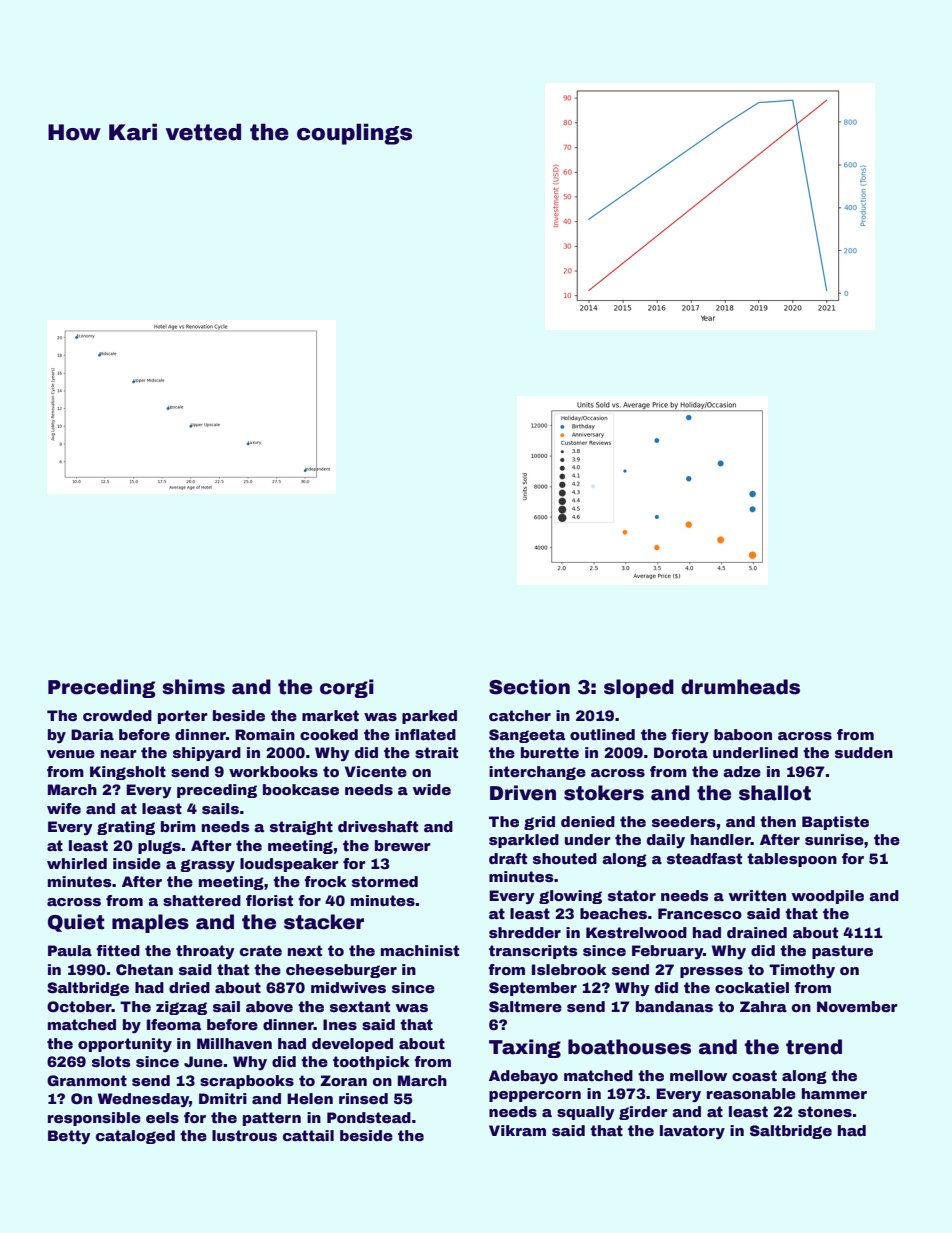 Image resolution: width=952 pixels, height=1233 pixels. What do you see at coordinates (269, 900) in the screenshot?
I see `florist` at bounding box center [269, 900].
